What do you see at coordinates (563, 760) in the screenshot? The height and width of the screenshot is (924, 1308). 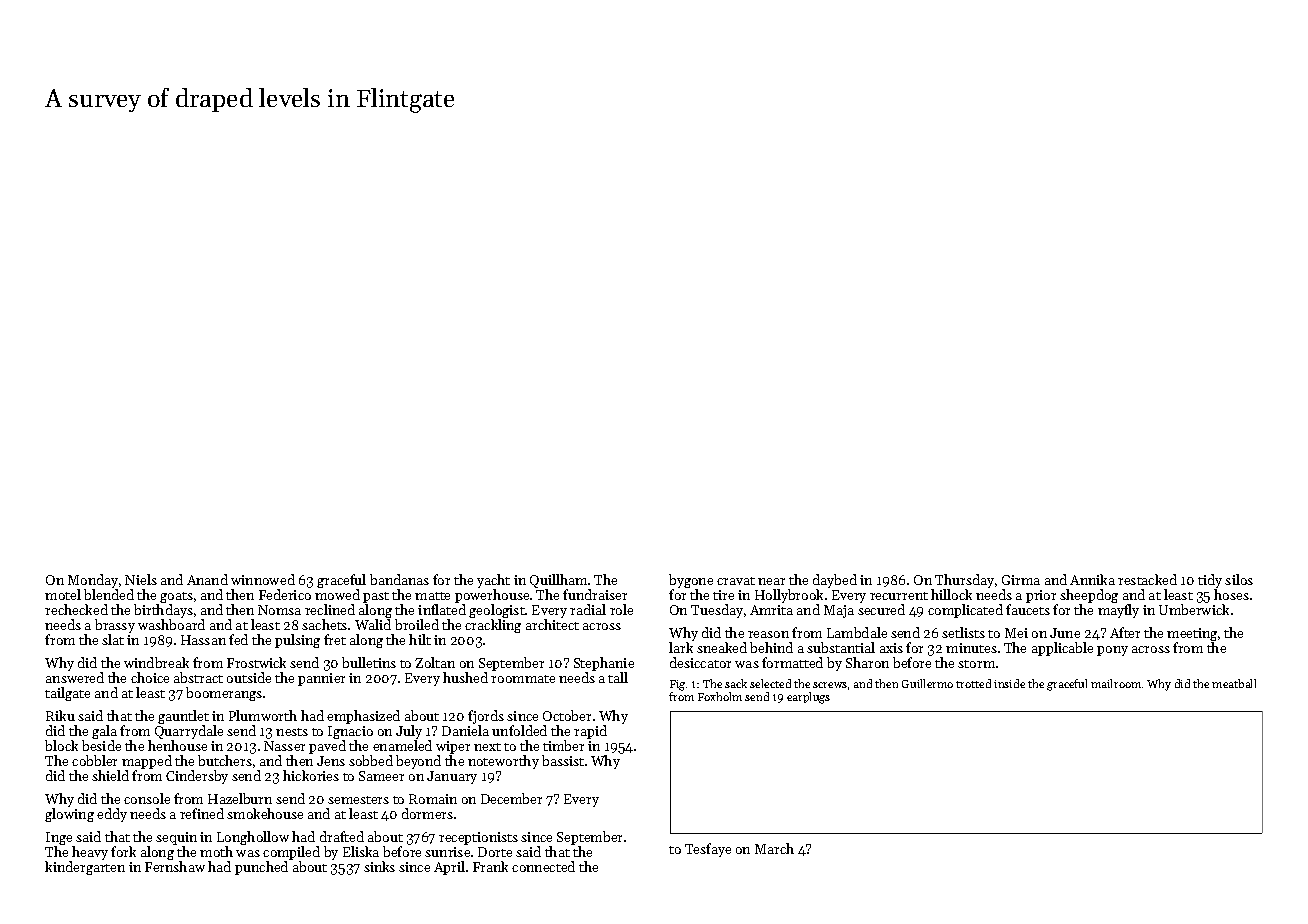 I see `bassist` at bounding box center [563, 760].
